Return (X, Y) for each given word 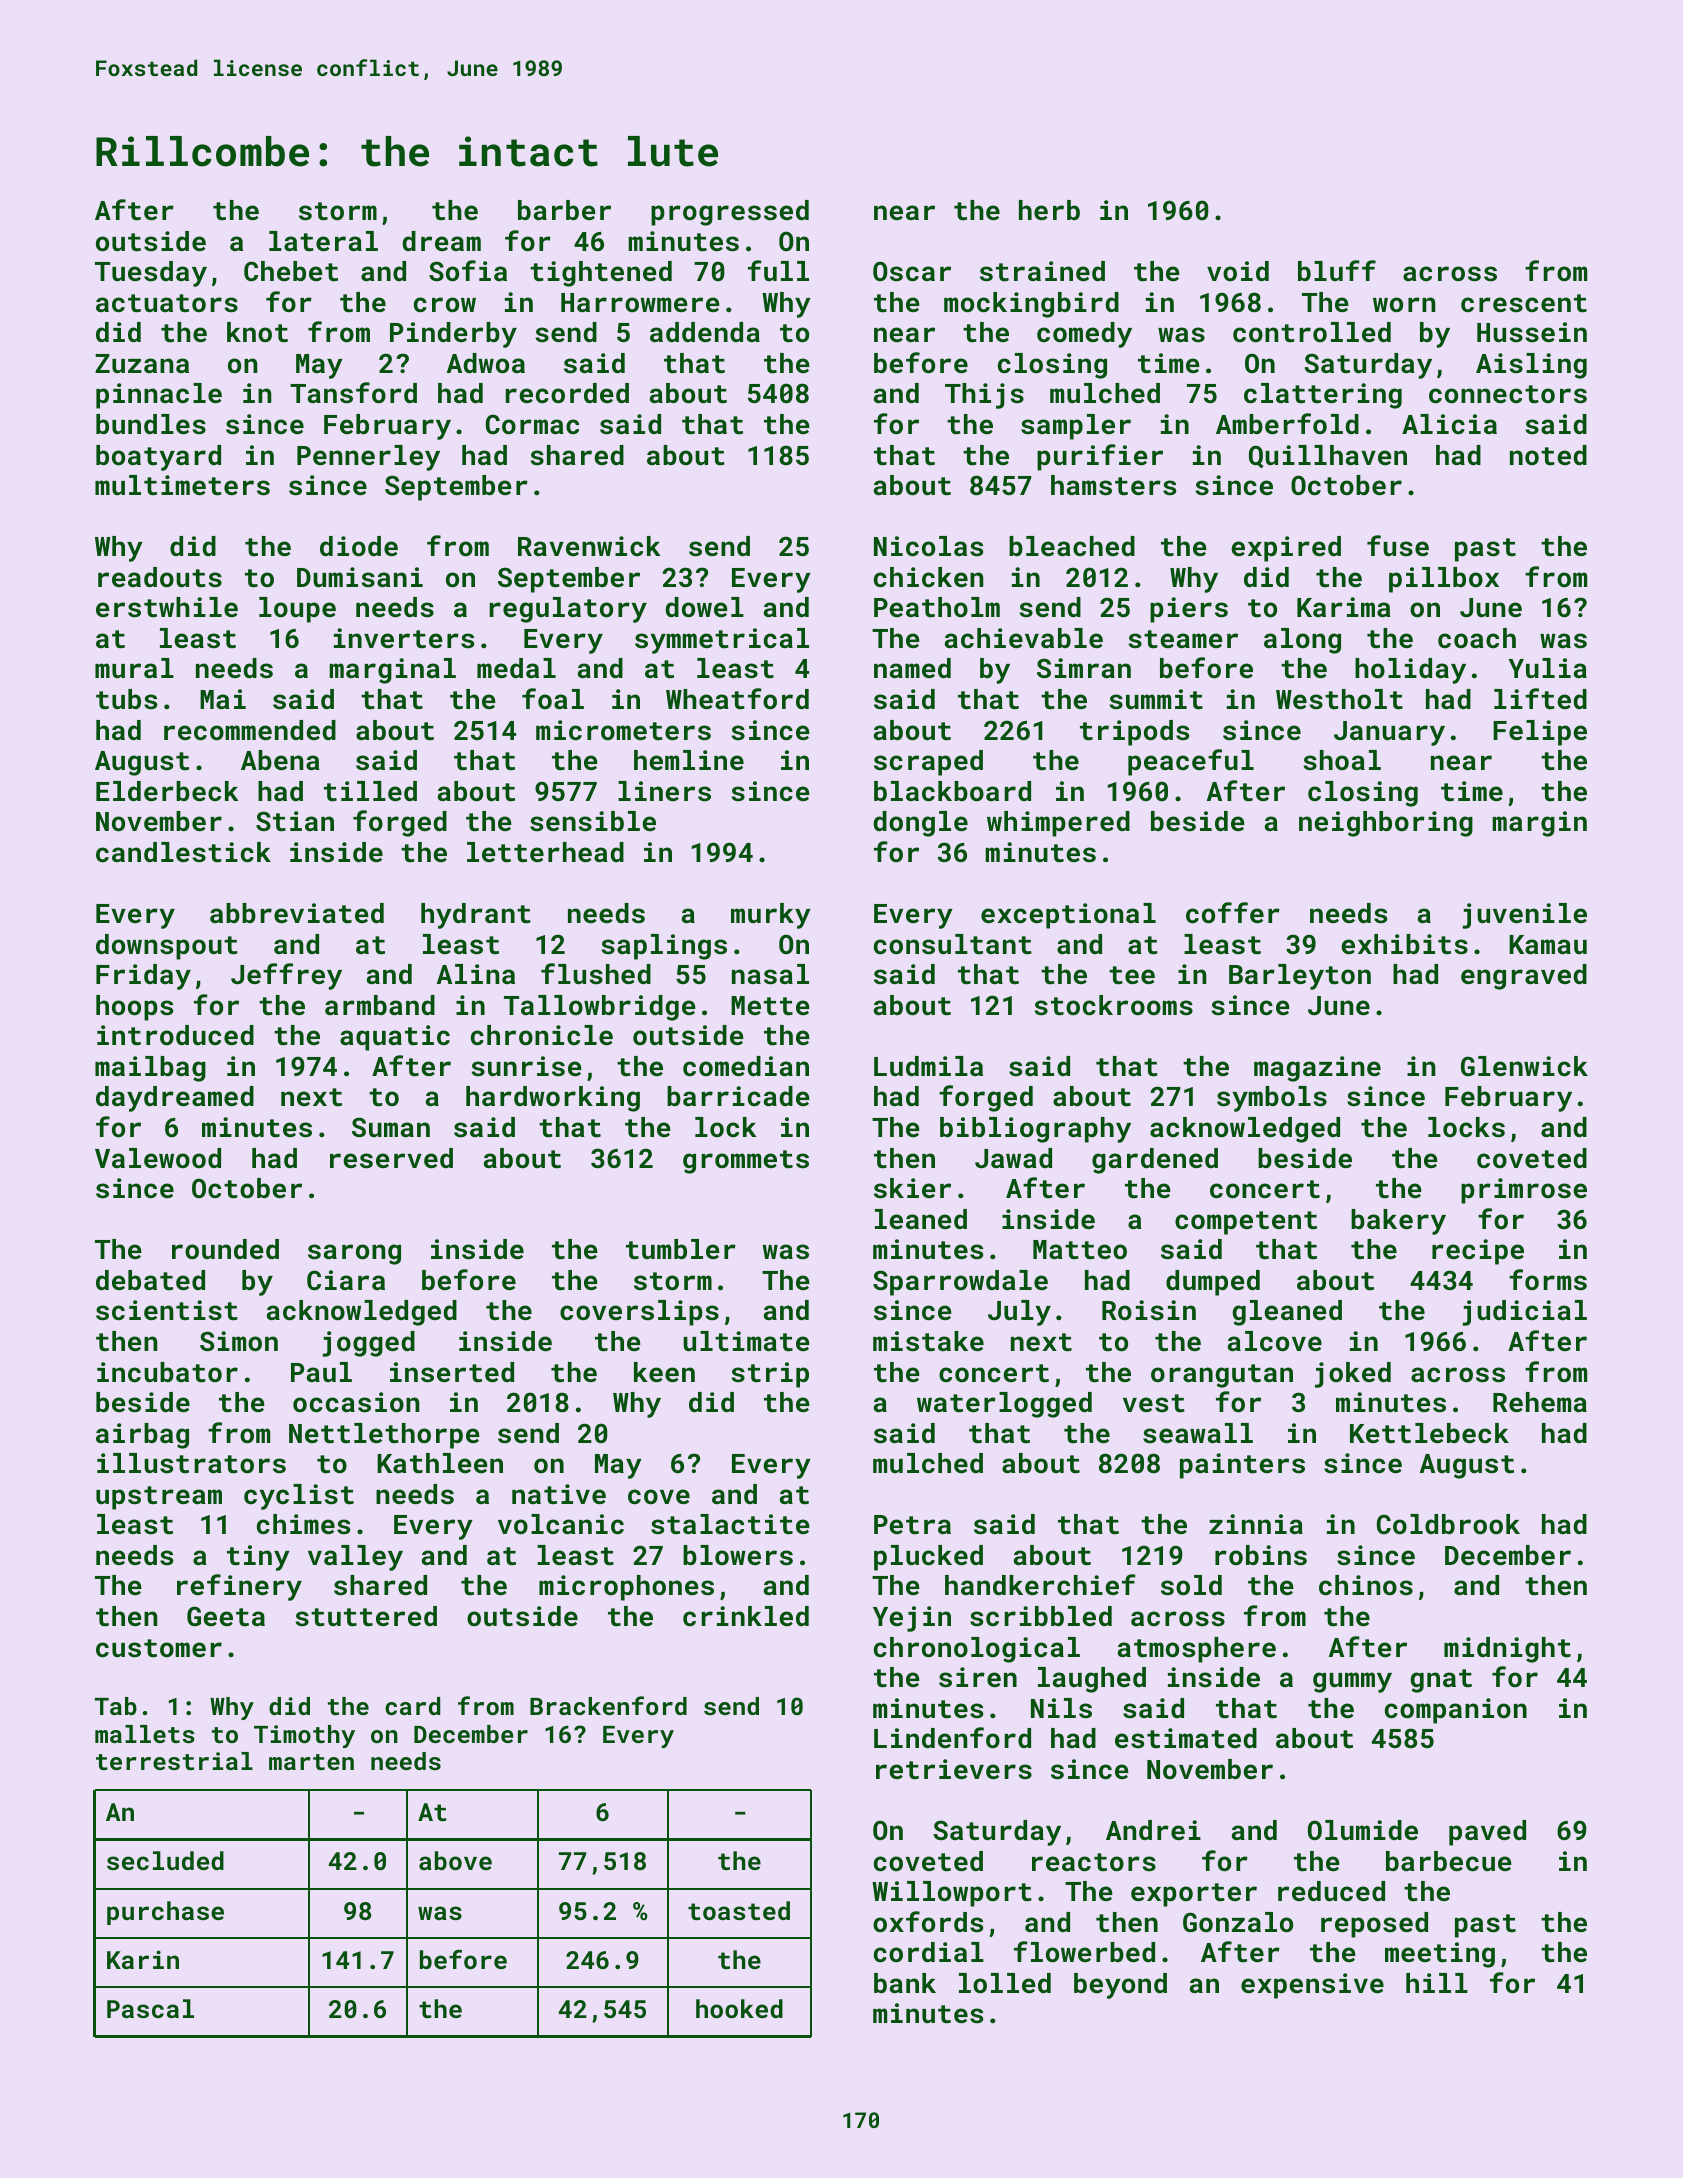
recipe (1478, 1252)
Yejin (912, 1619)
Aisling (1531, 366)
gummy (1352, 1682)
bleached (1072, 546)
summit (1156, 699)
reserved (391, 1158)
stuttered (366, 1616)
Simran (1084, 668)
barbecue (1449, 1861)
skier (912, 1188)
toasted (739, 1910)
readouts (160, 577)
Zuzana (142, 364)
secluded (165, 1860)
